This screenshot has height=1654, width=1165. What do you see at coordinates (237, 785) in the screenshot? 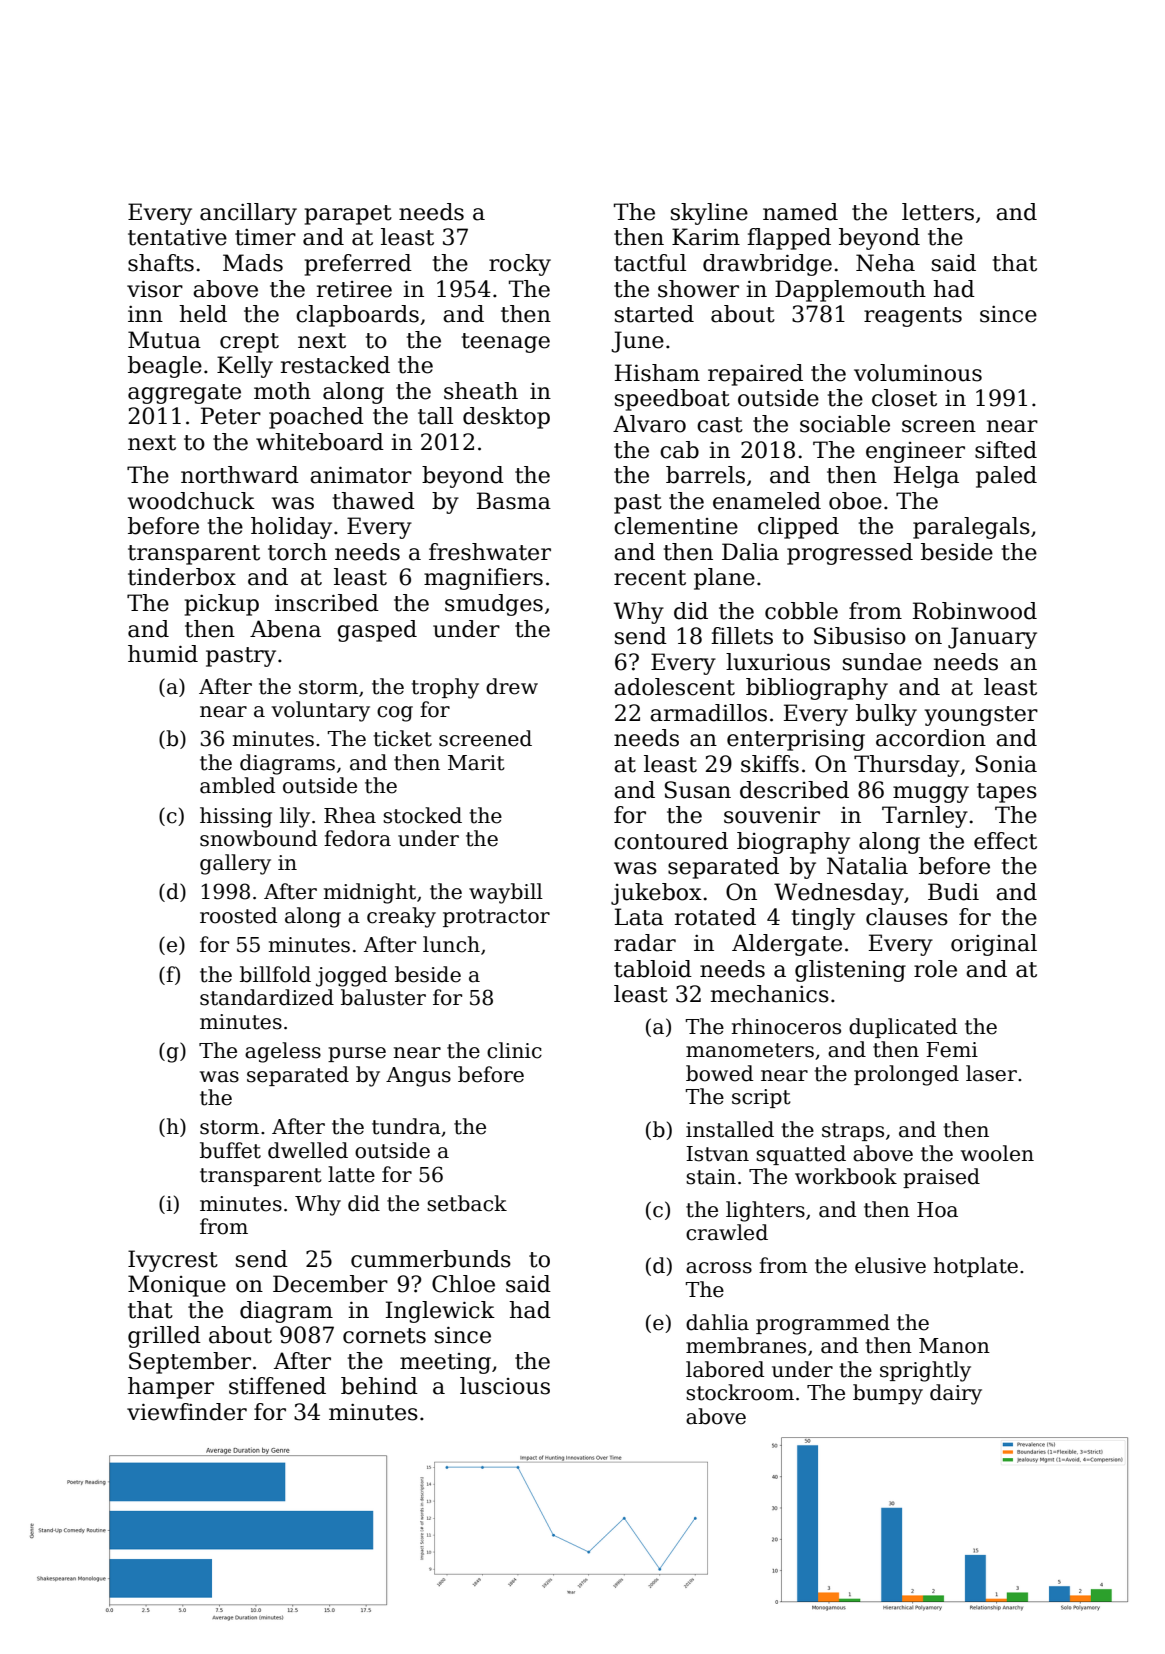
I see `ambled` at bounding box center [237, 785].
